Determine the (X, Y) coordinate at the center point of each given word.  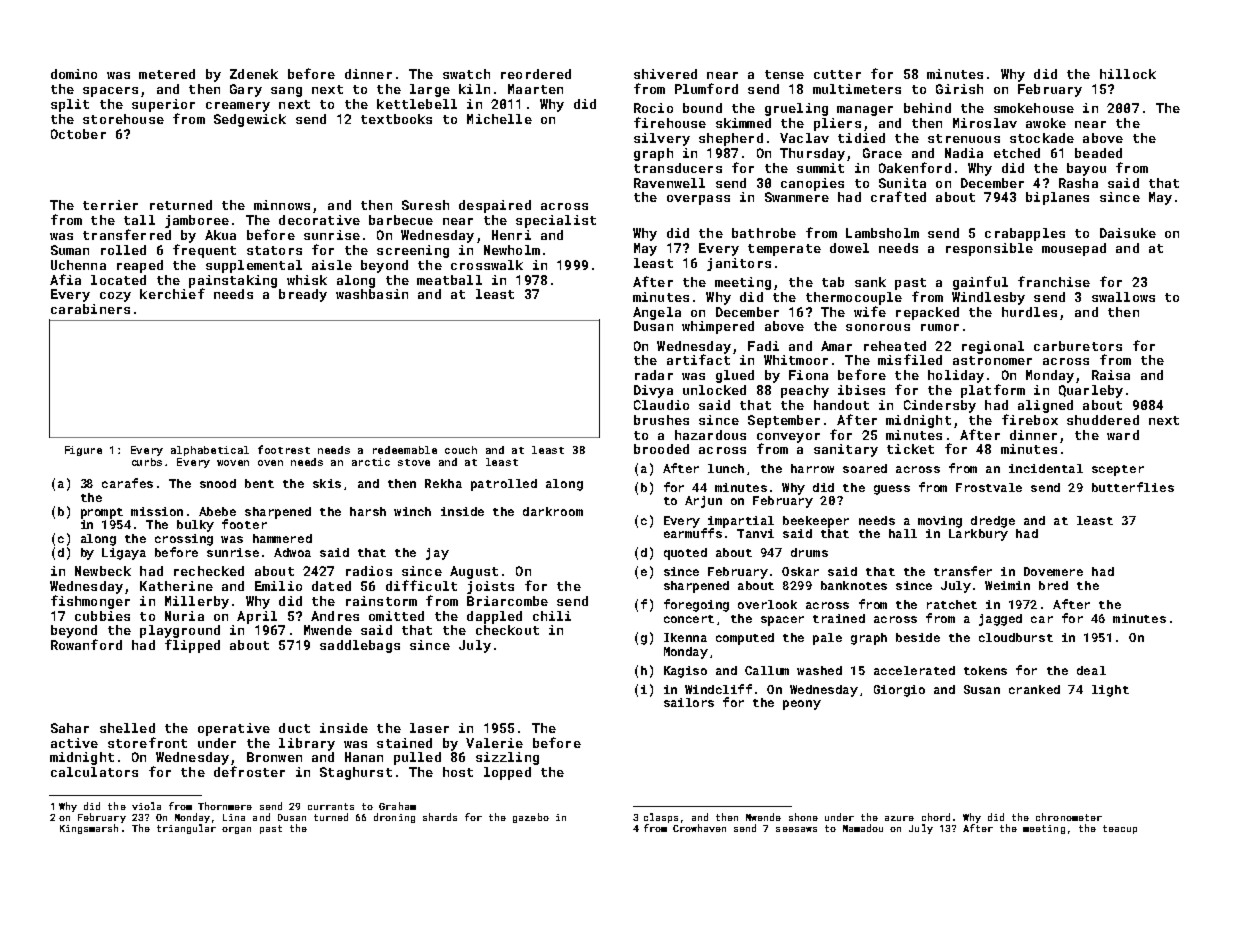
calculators (94, 772)
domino (74, 74)
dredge (993, 522)
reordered (536, 74)
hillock (1128, 74)
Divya (653, 391)
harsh (368, 511)
